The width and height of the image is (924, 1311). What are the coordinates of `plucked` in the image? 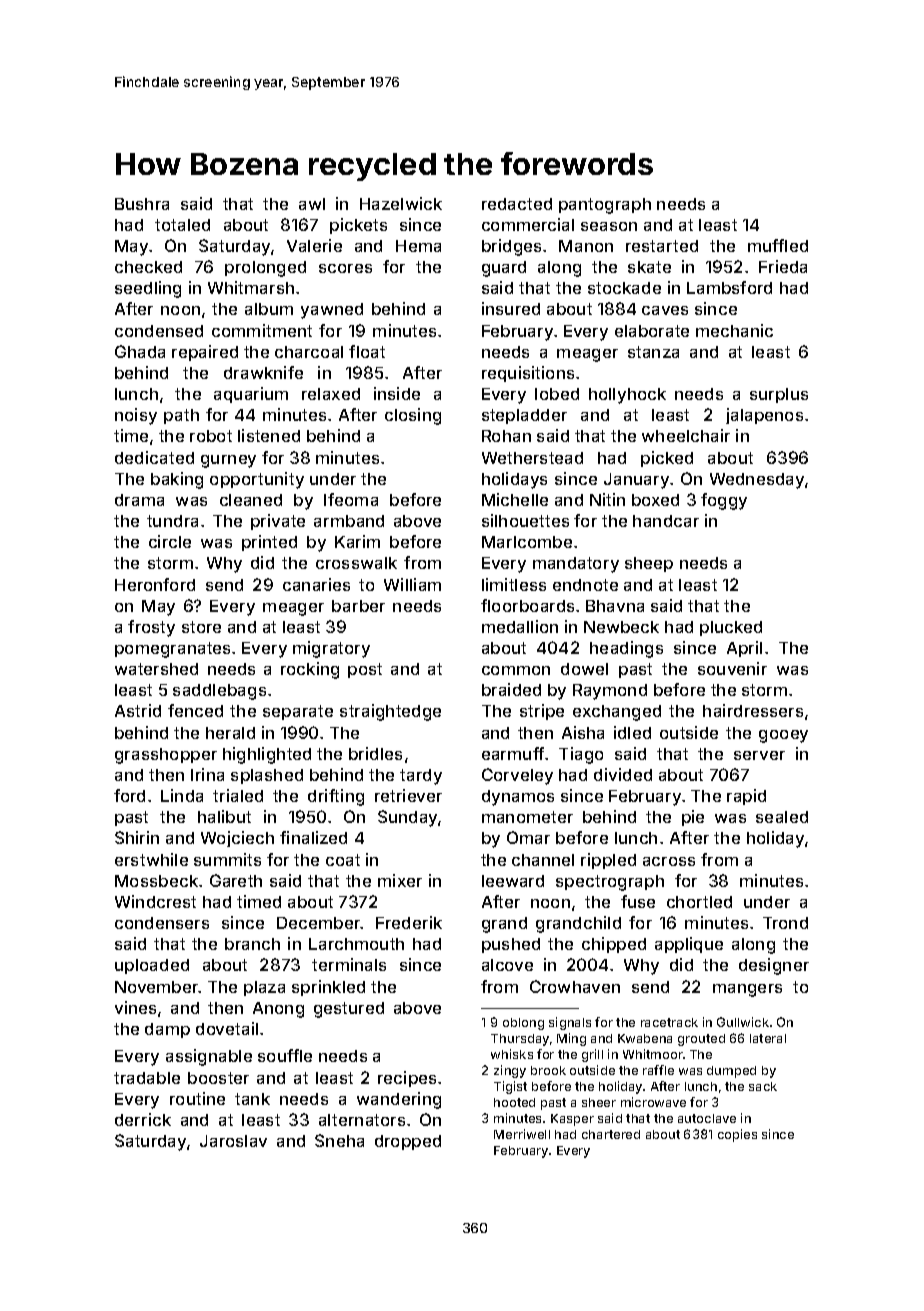 It's located at (731, 628).
